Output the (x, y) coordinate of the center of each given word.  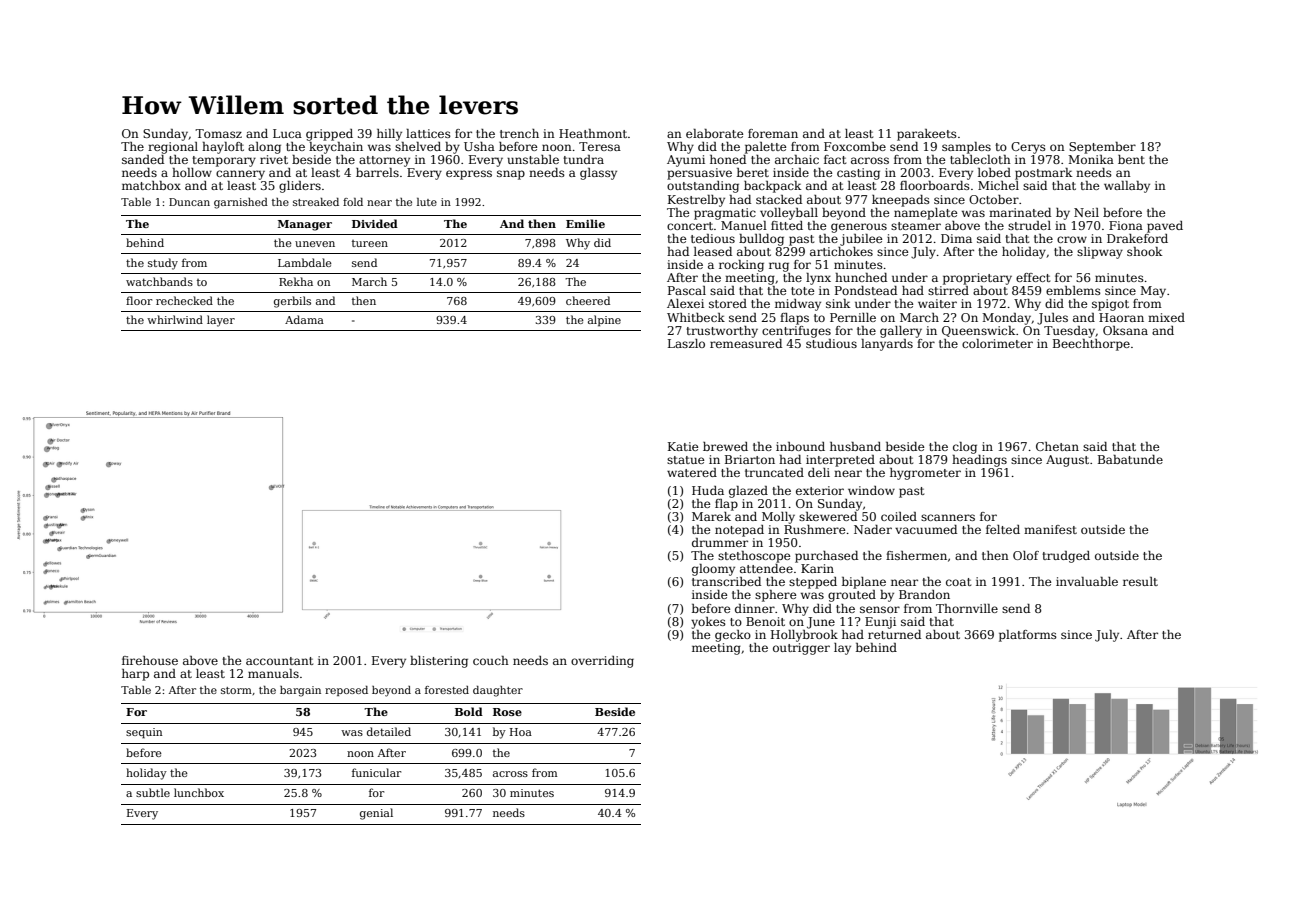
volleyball (789, 214)
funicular (376, 772)
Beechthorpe (1091, 345)
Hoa (521, 732)
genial (376, 814)
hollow (192, 172)
